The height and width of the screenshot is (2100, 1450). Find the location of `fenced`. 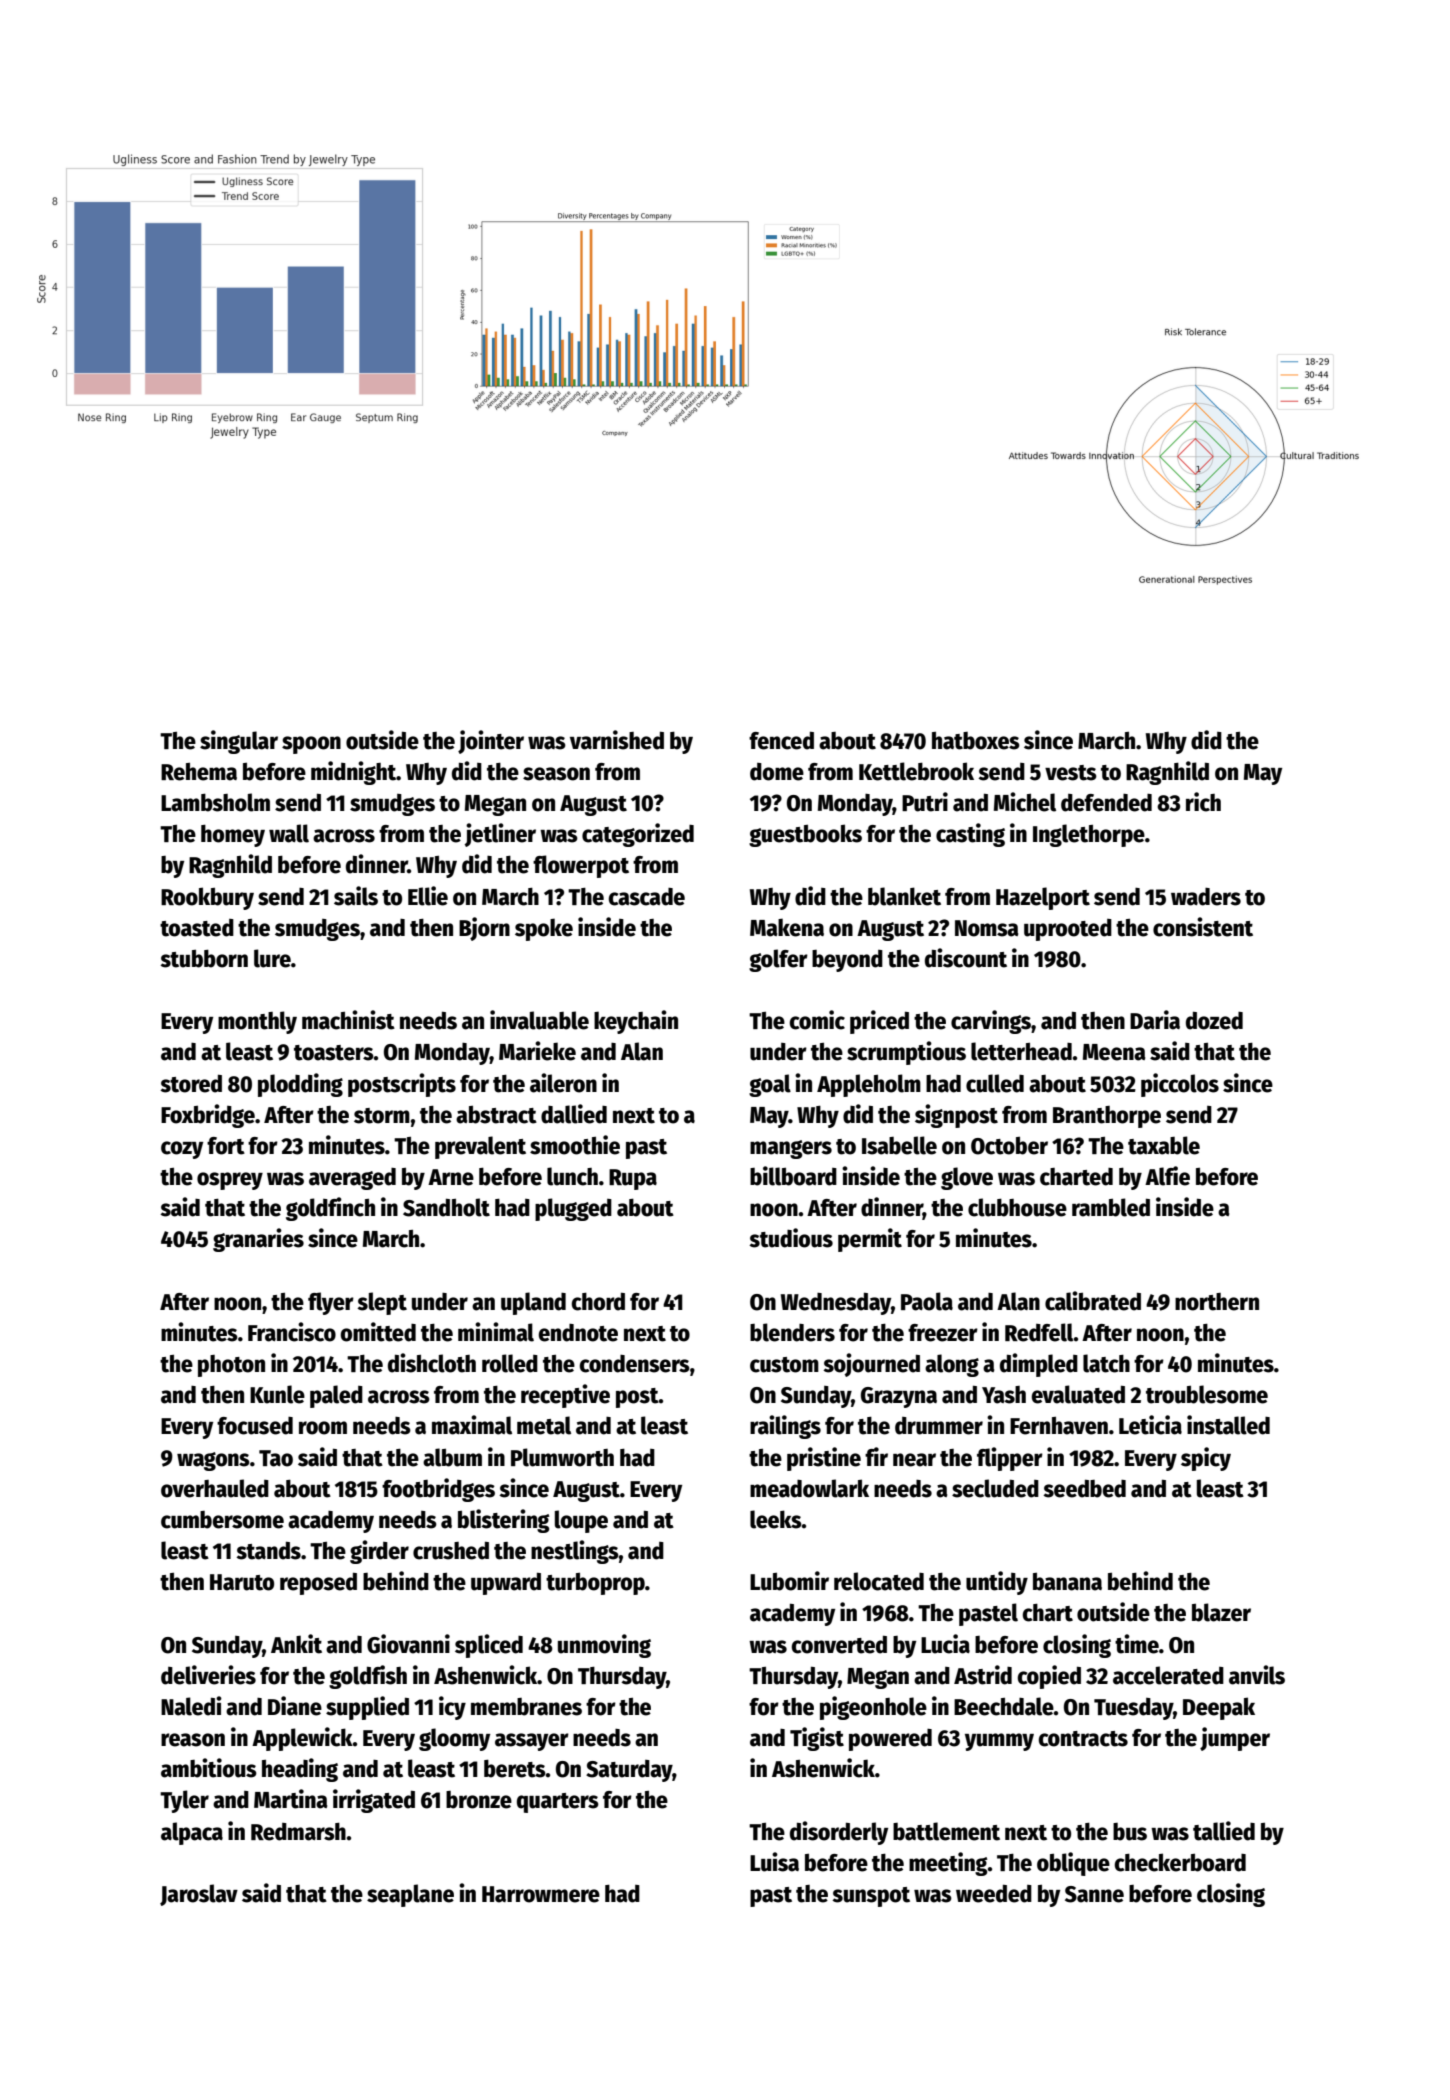

fenced is located at coordinates (781, 741).
